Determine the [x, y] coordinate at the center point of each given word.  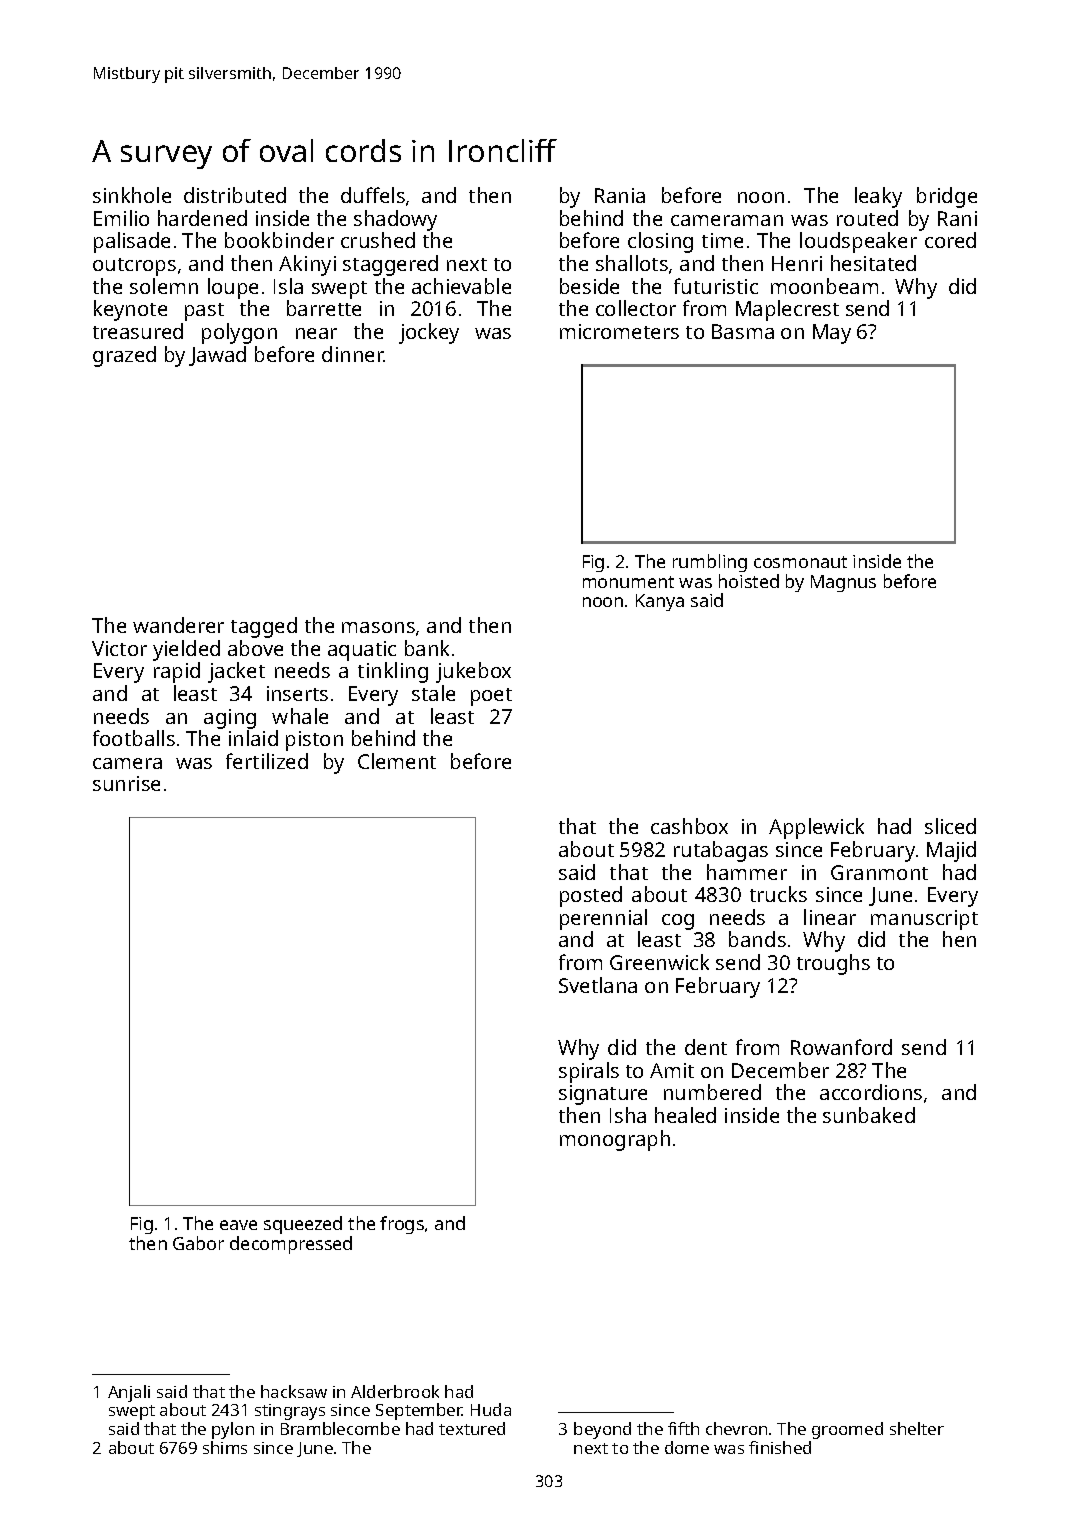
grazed [124, 356]
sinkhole [132, 195]
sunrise [126, 783]
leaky [878, 197]
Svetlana [598, 985]
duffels [373, 195]
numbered [712, 1092]
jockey [429, 333]
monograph [615, 1140]
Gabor [198, 1243]
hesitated [873, 263]
